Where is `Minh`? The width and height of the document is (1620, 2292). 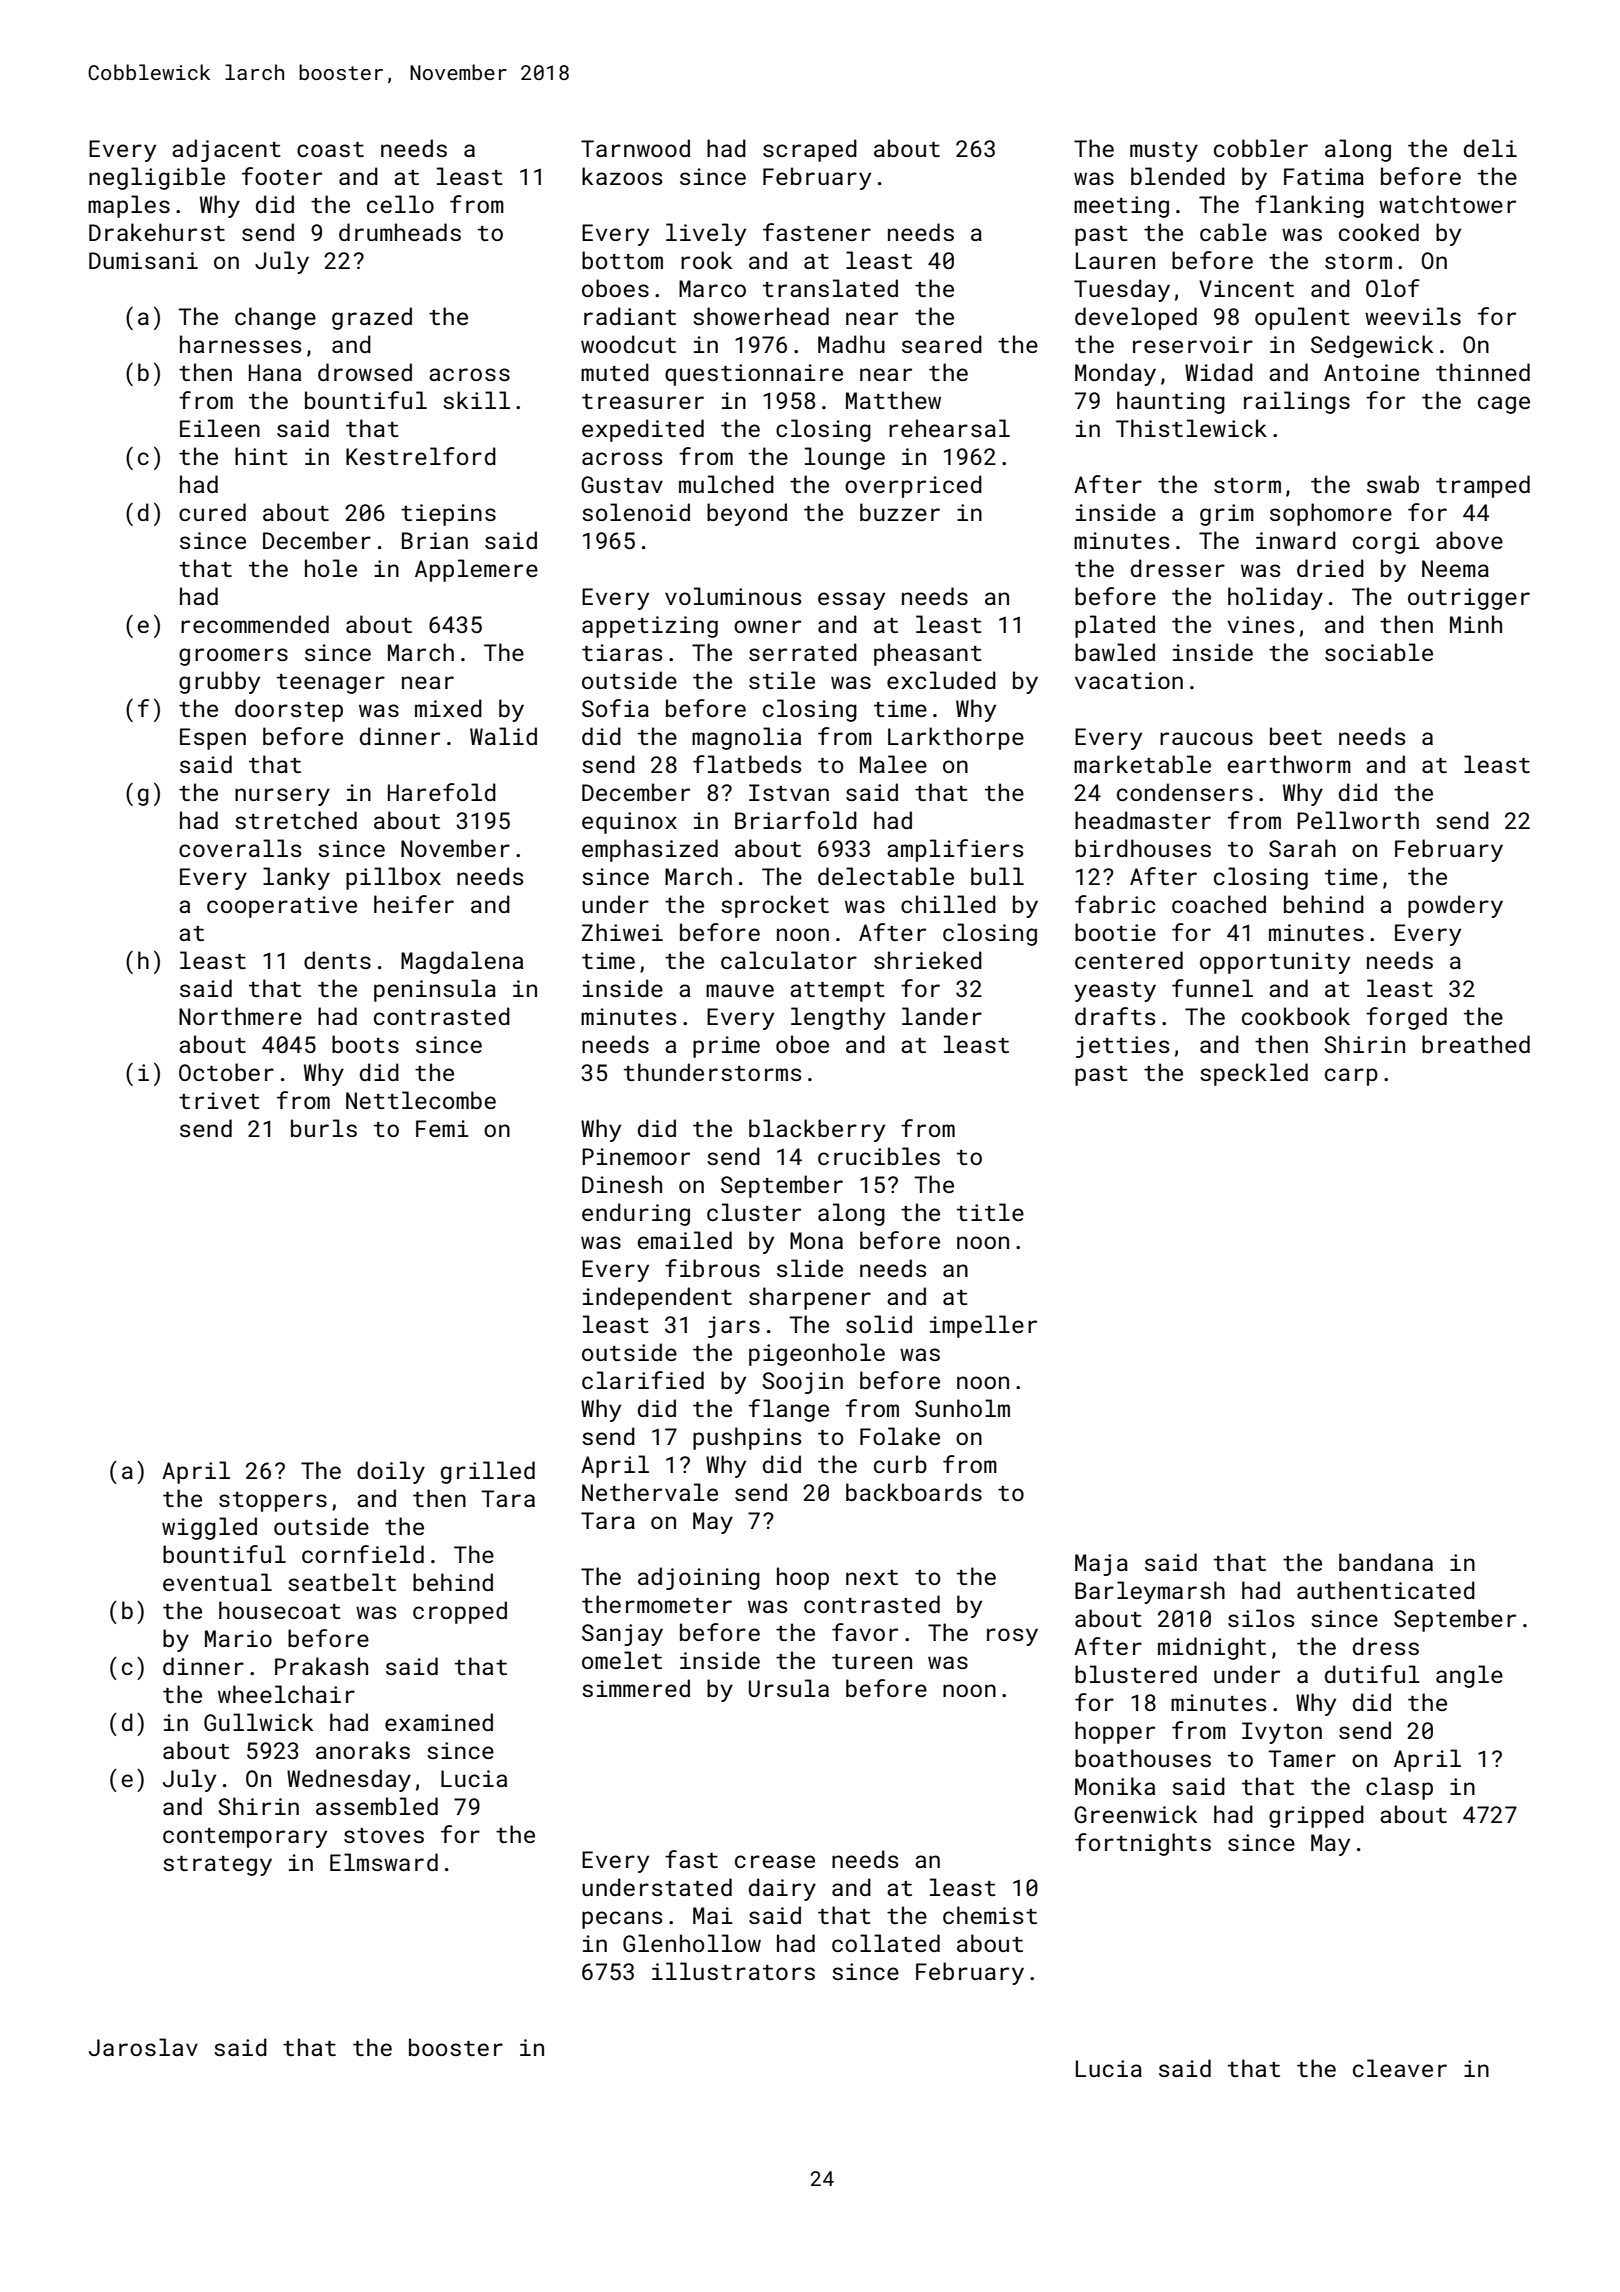
Minh is located at coordinates (1476, 624).
